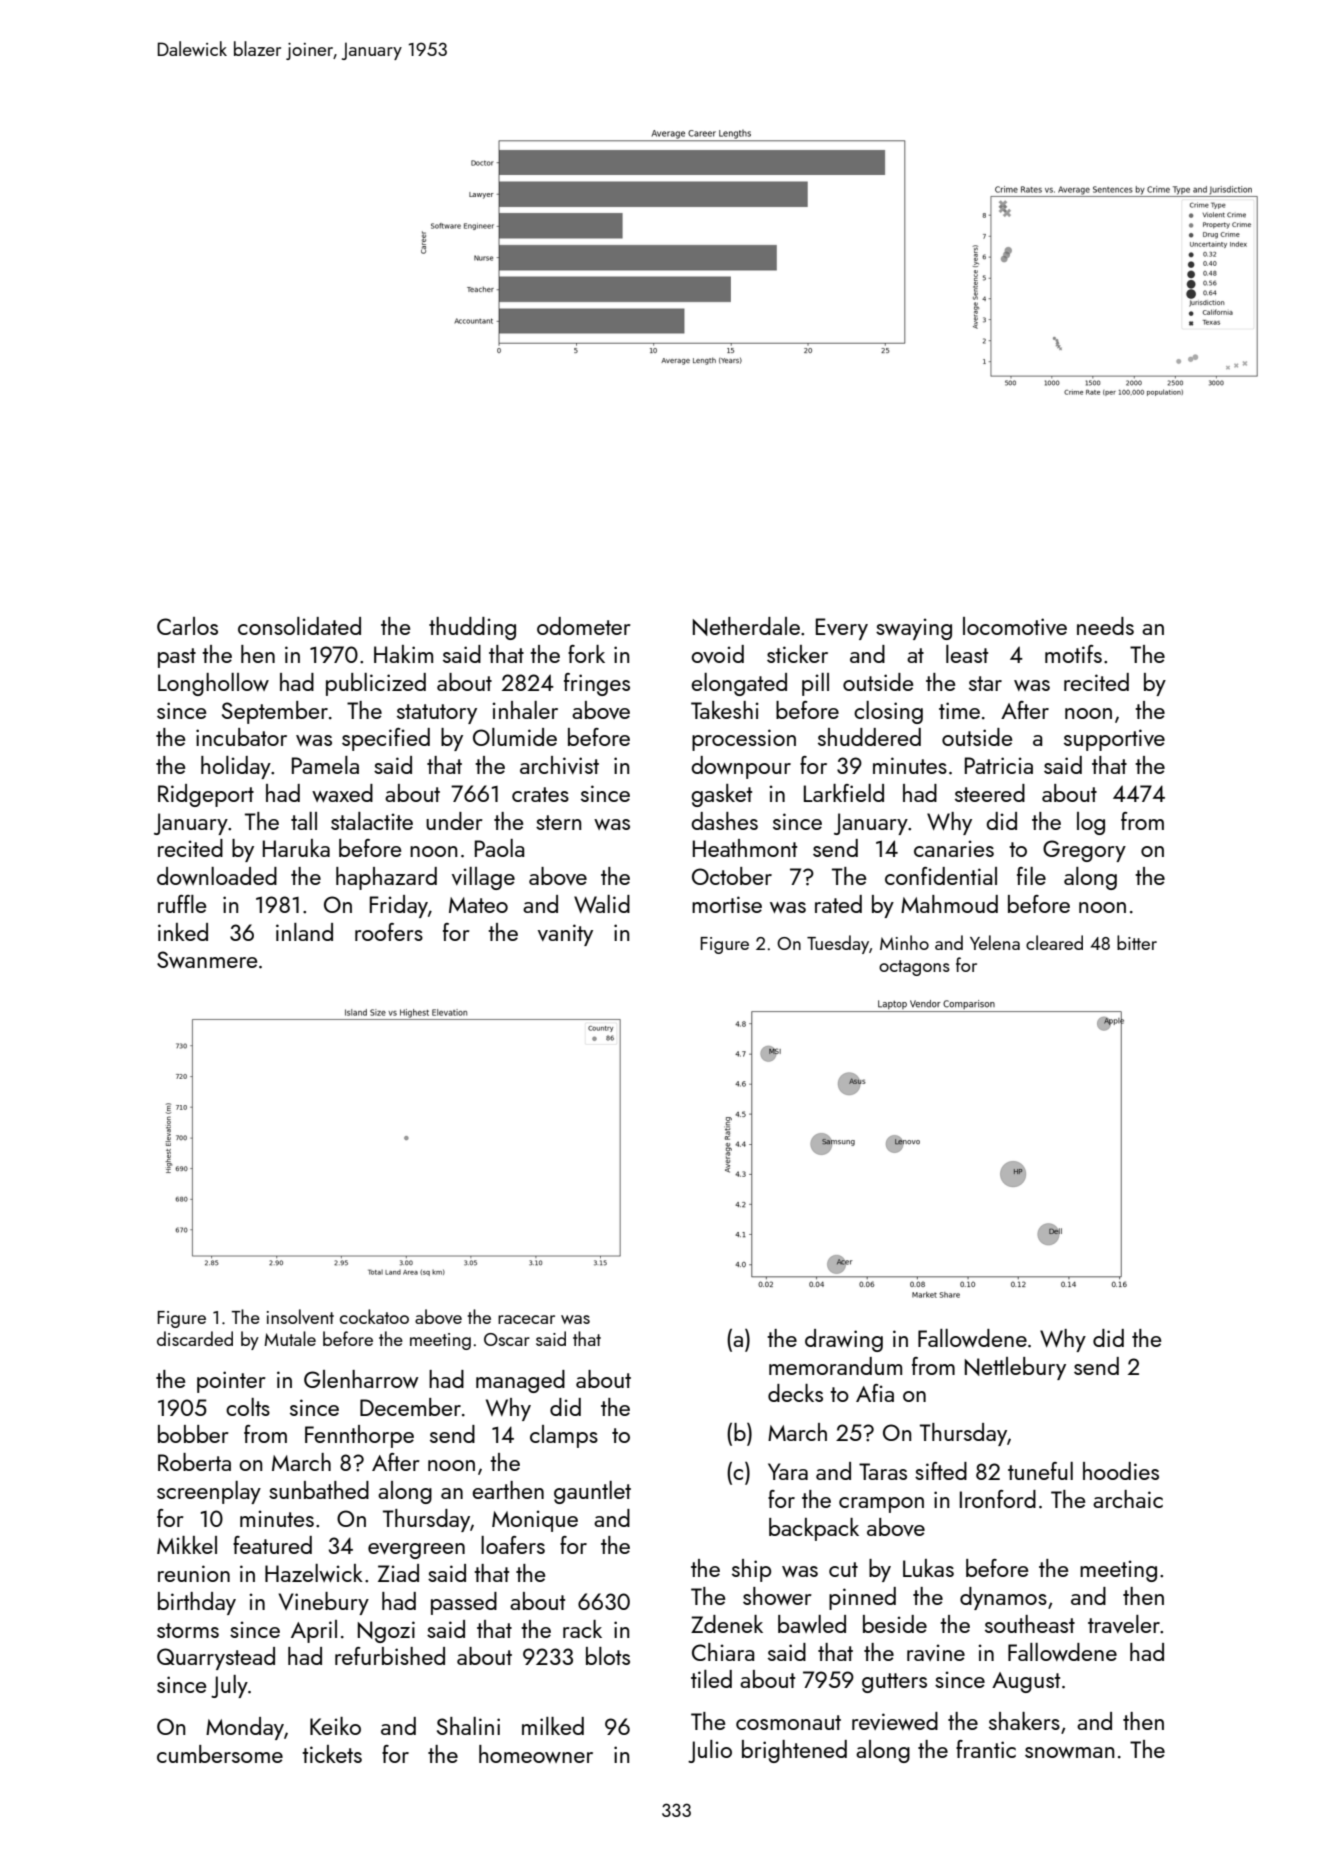 Image resolution: width=1322 pixels, height=1870 pixels. Describe the element at coordinates (300, 1316) in the image. I see `insolvent` at that location.
